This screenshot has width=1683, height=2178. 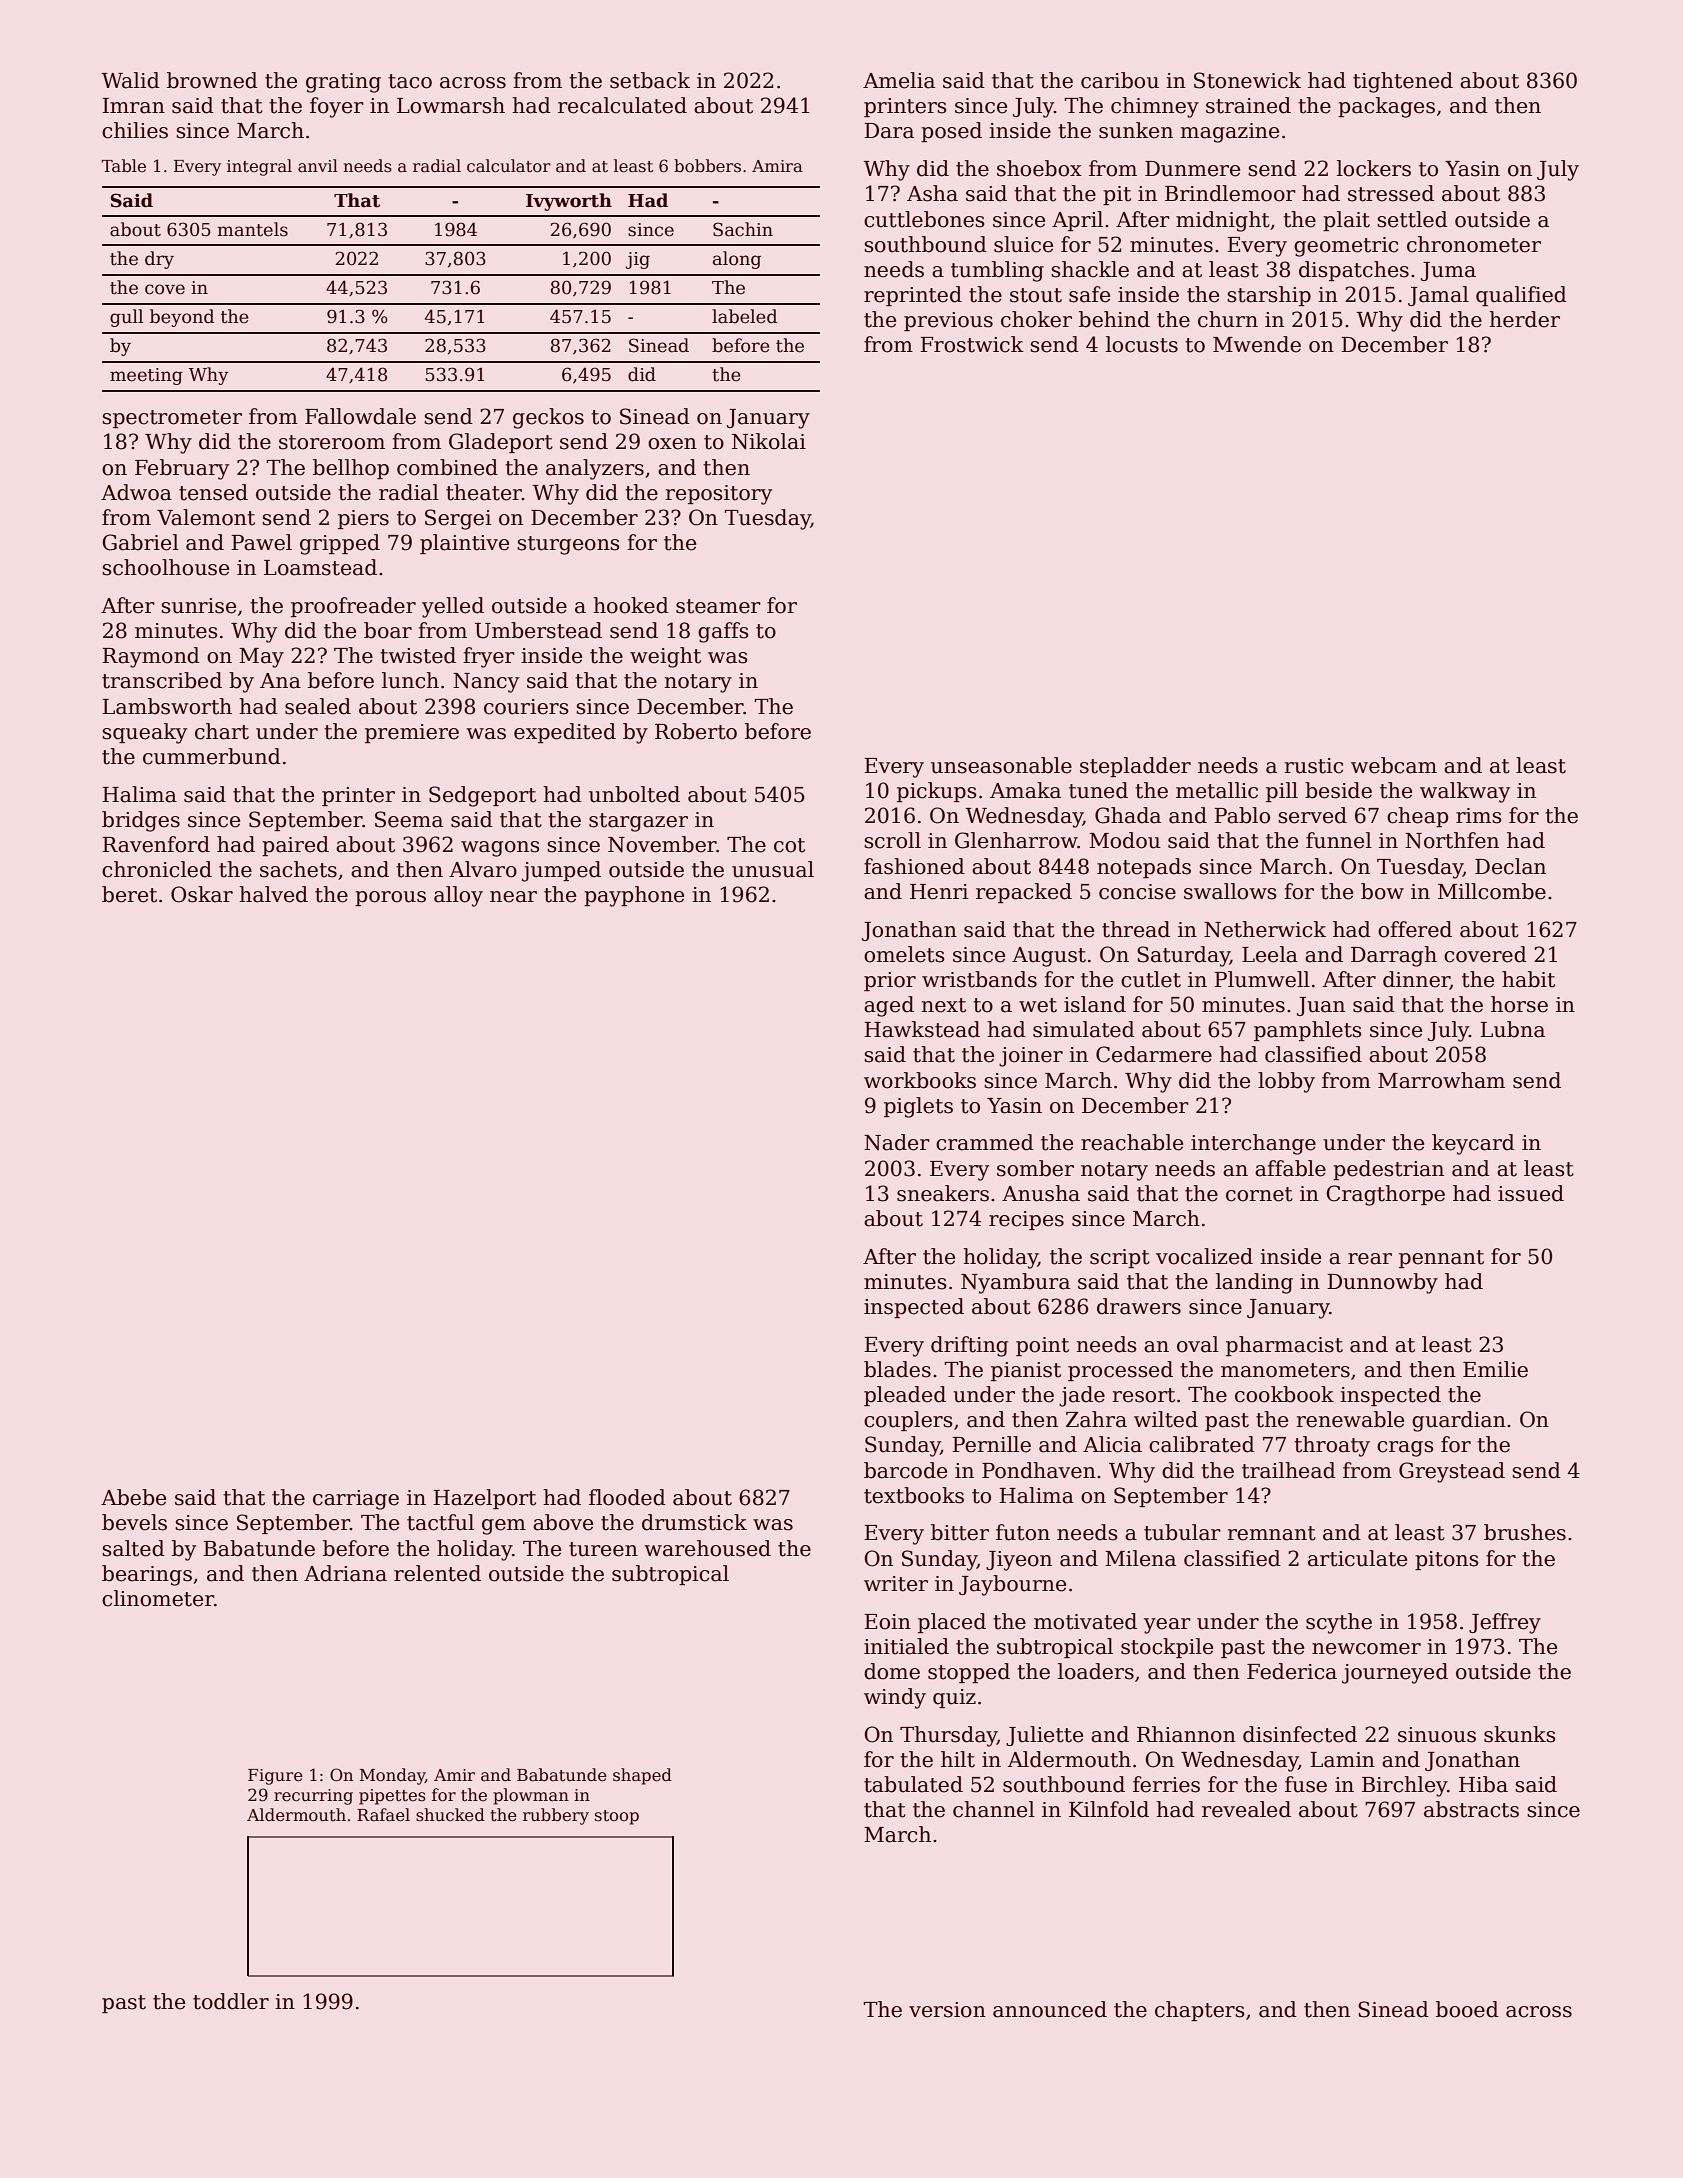 What do you see at coordinates (899, 80) in the screenshot?
I see `Amelia` at bounding box center [899, 80].
